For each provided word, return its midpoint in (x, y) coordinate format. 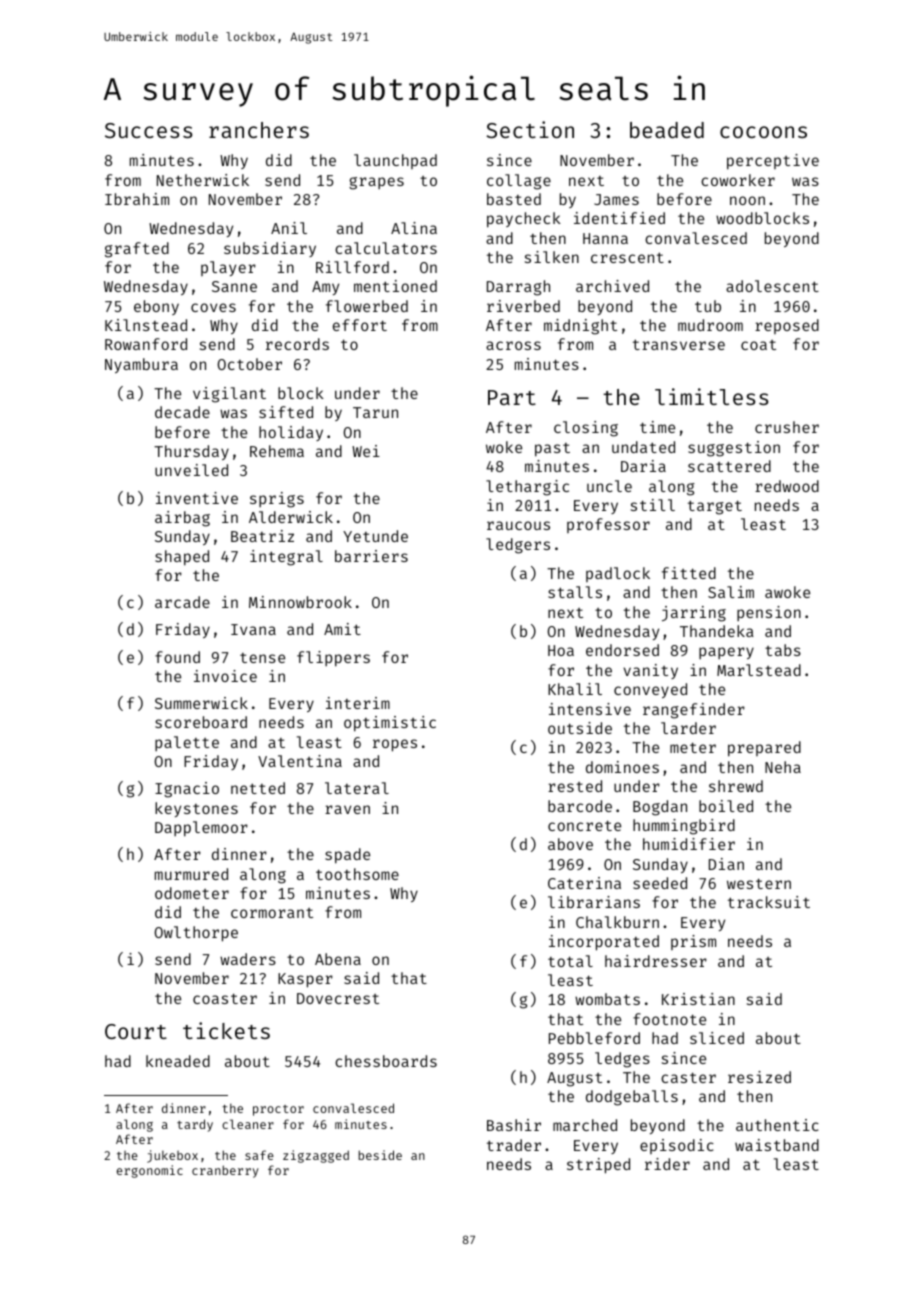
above (570, 844)
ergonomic (150, 1171)
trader (514, 1145)
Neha (783, 767)
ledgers (518, 546)
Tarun (375, 412)
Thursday (191, 452)
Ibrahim (137, 199)
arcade (182, 602)
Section (530, 129)
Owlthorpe (196, 934)
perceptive (773, 162)
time (657, 427)
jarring (694, 614)
